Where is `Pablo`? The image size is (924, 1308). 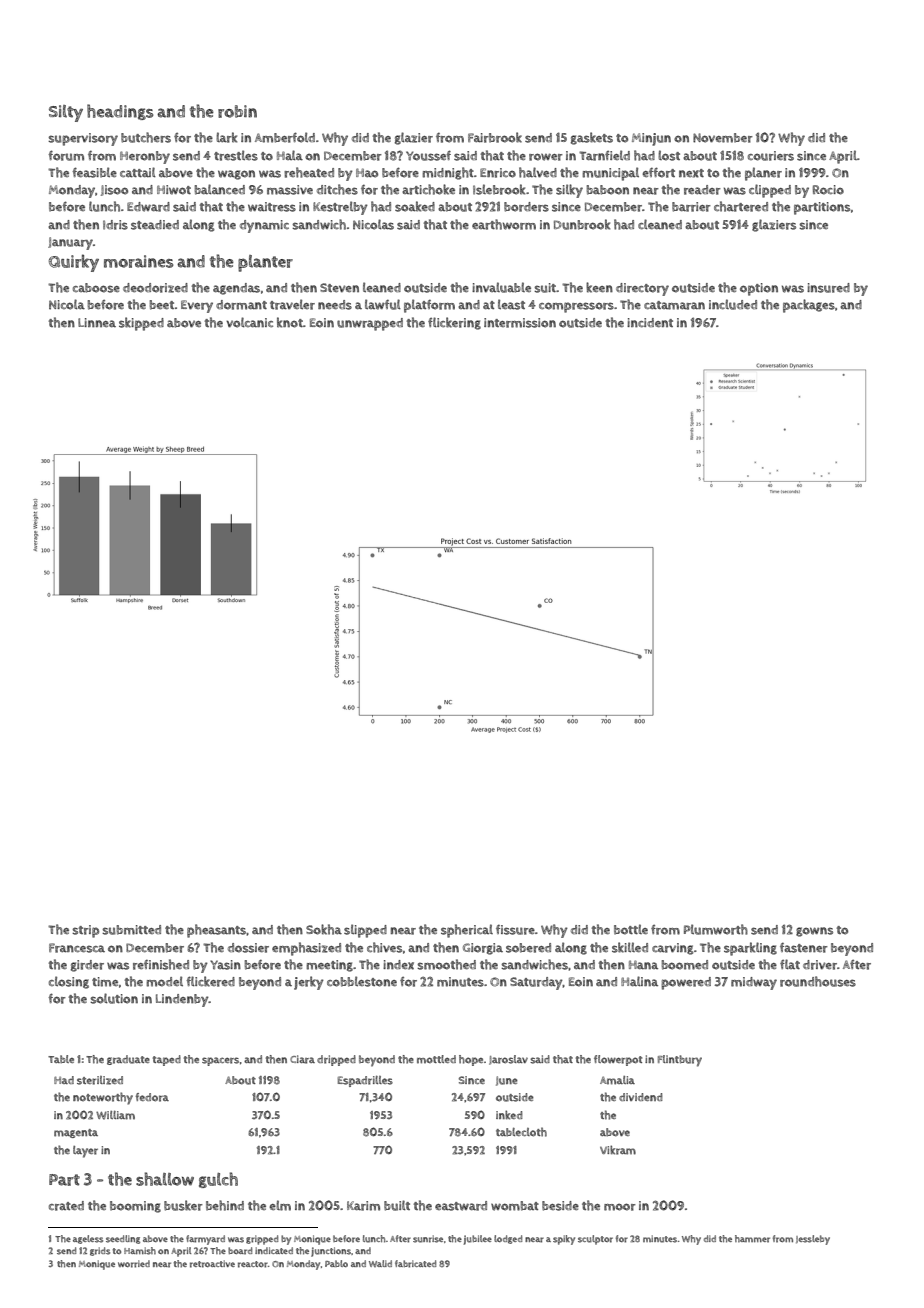 Pablo is located at coordinates (336, 1263).
